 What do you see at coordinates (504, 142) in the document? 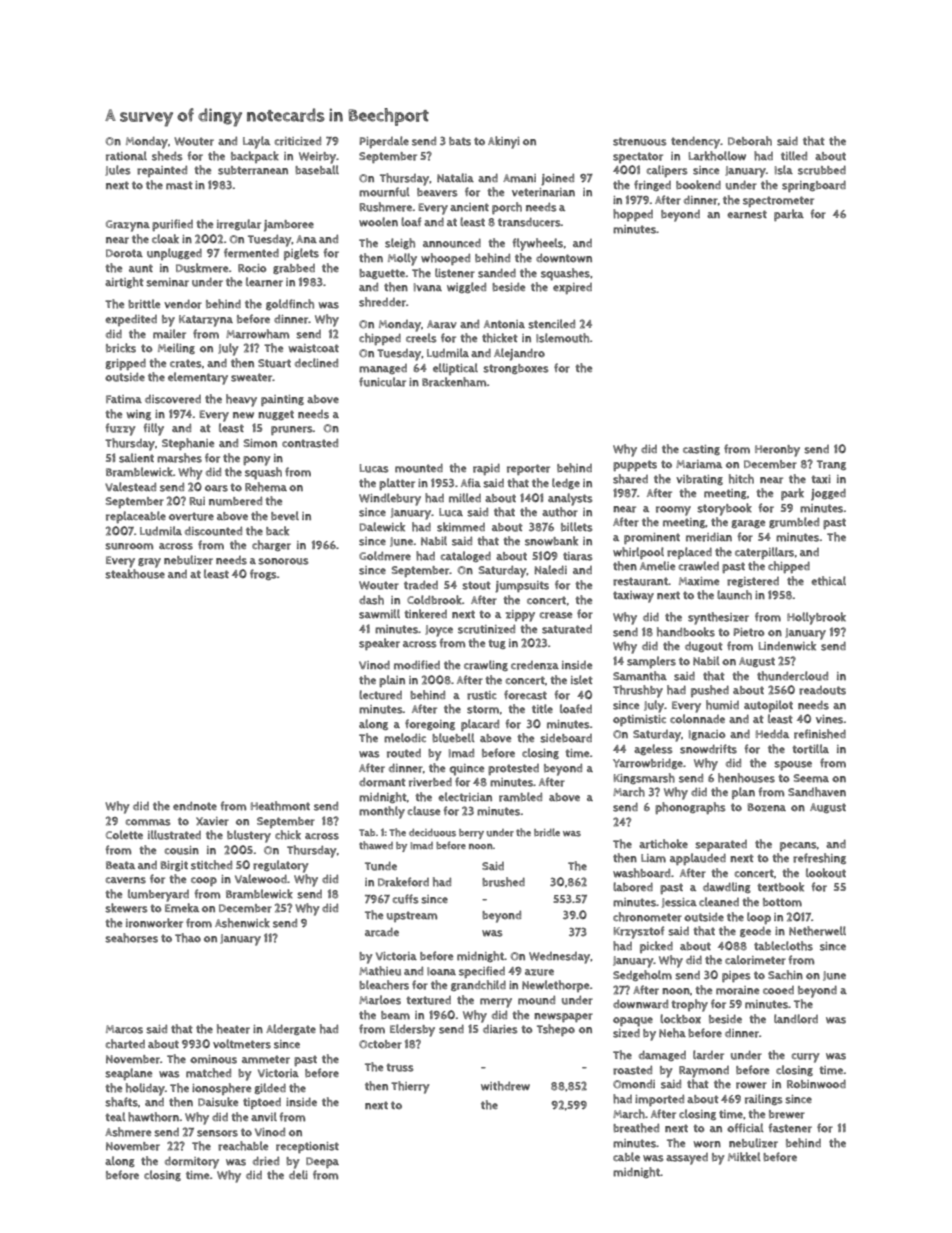
I see `Akinyi` at bounding box center [504, 142].
